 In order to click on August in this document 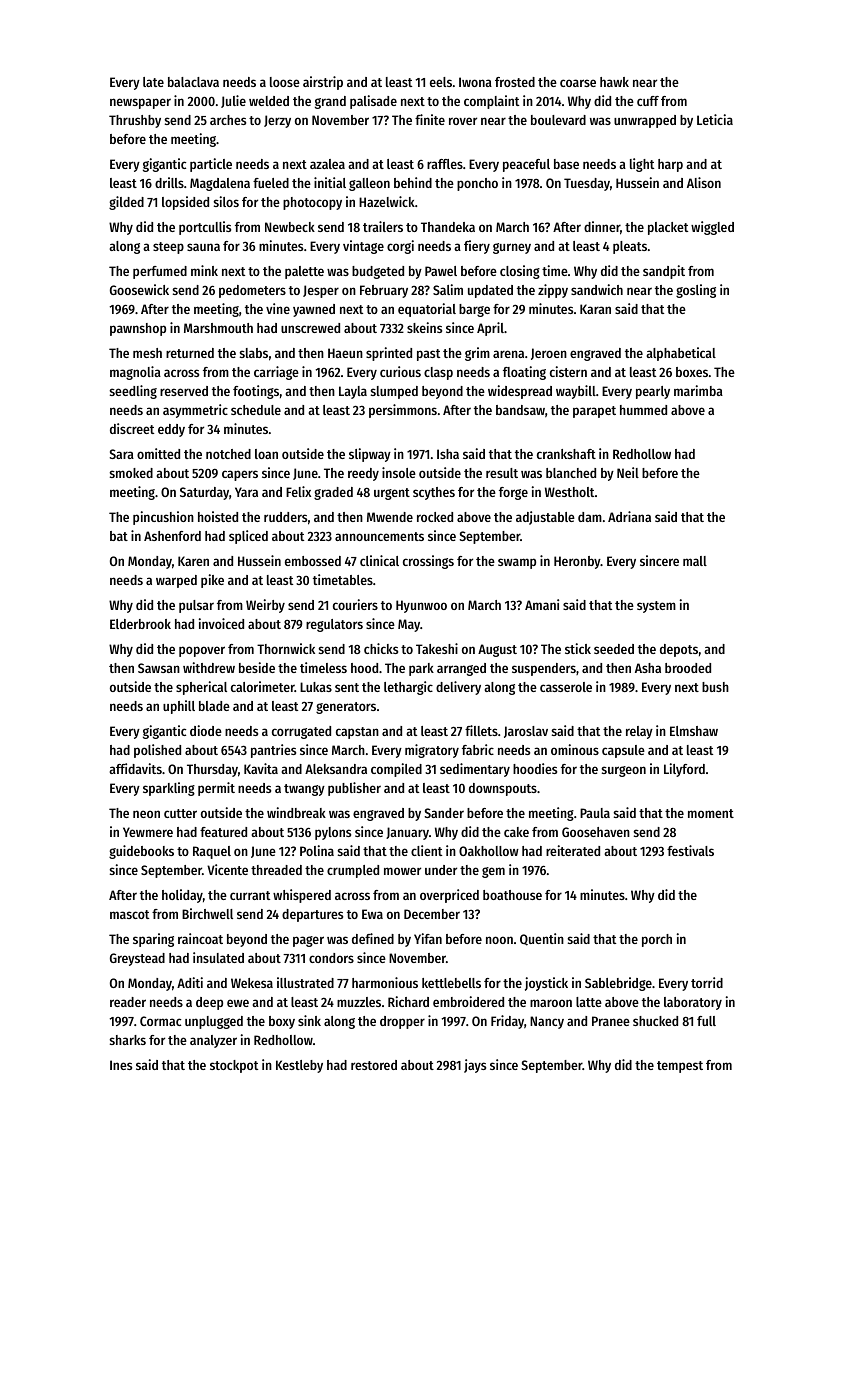, I will do `click(497, 650)`.
